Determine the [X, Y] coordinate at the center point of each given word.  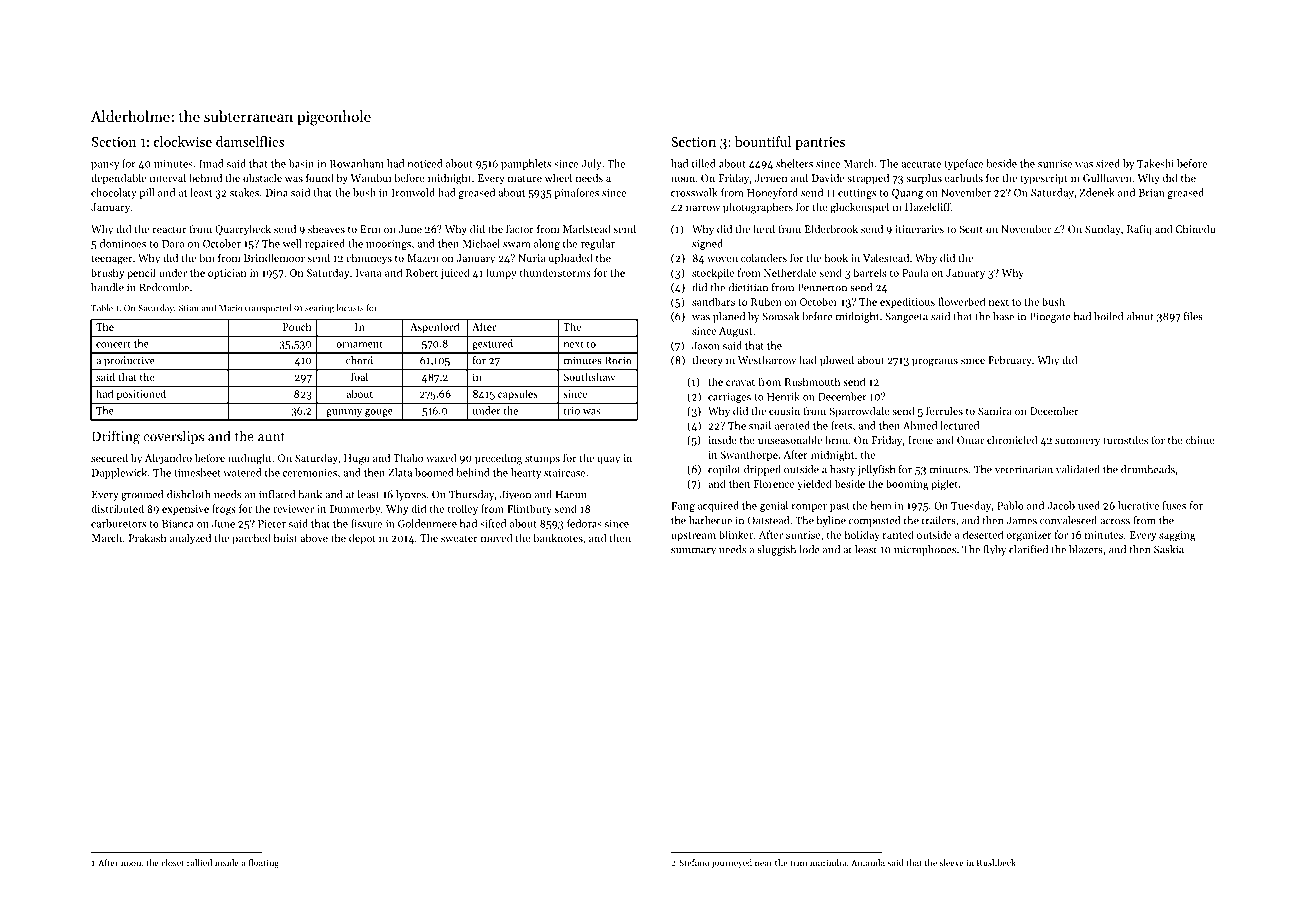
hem [881, 505]
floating [263, 863]
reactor [169, 229]
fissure [367, 523]
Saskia [1169, 549]
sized [1108, 163]
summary [693, 552]
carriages [729, 398]
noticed [425, 163]
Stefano [694, 862]
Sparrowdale [859, 412]
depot [362, 539]
